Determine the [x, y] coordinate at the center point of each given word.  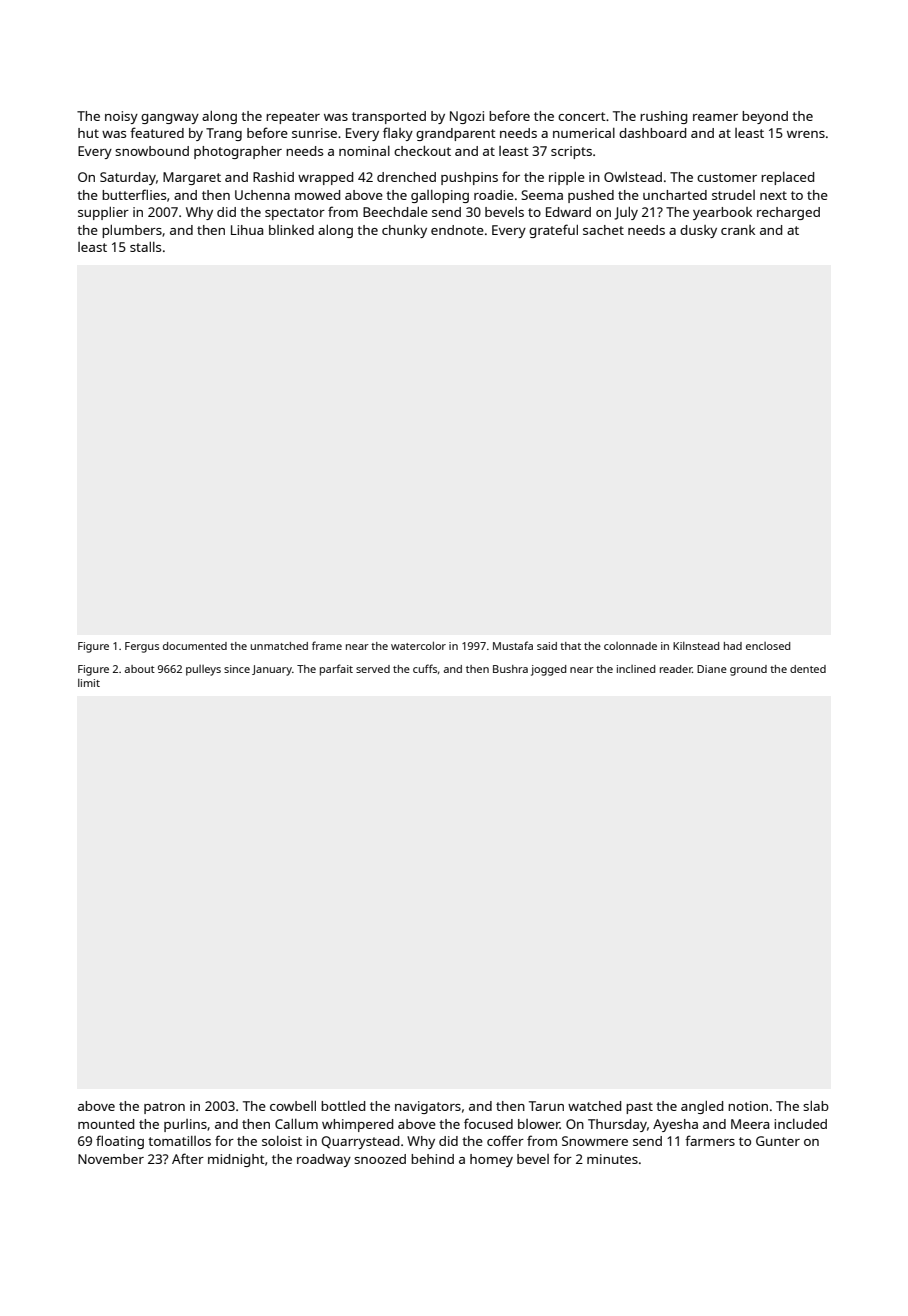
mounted [106, 1124]
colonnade [630, 646]
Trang [224, 134]
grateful [553, 231]
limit [89, 683]
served [373, 669]
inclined [636, 669]
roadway [324, 1160]
